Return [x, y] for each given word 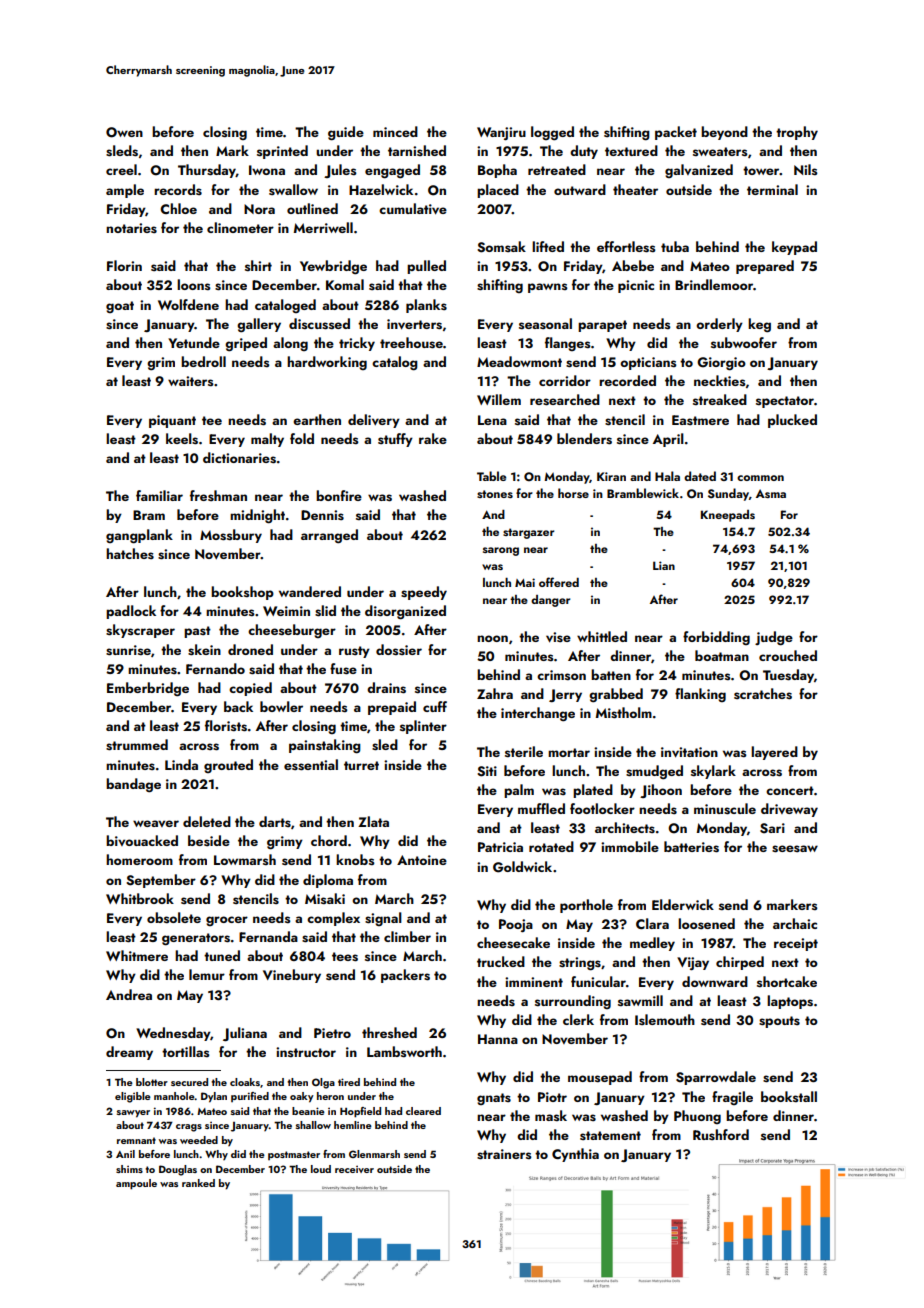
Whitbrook [140, 898]
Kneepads [728, 516]
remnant [136, 1140]
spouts [779, 1022]
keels [182, 439]
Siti [487, 771]
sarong [501, 551]
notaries [131, 228]
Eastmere [700, 420]
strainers [504, 1154]
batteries [691, 847]
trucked [501, 961]
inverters [414, 324]
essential [311, 765]
